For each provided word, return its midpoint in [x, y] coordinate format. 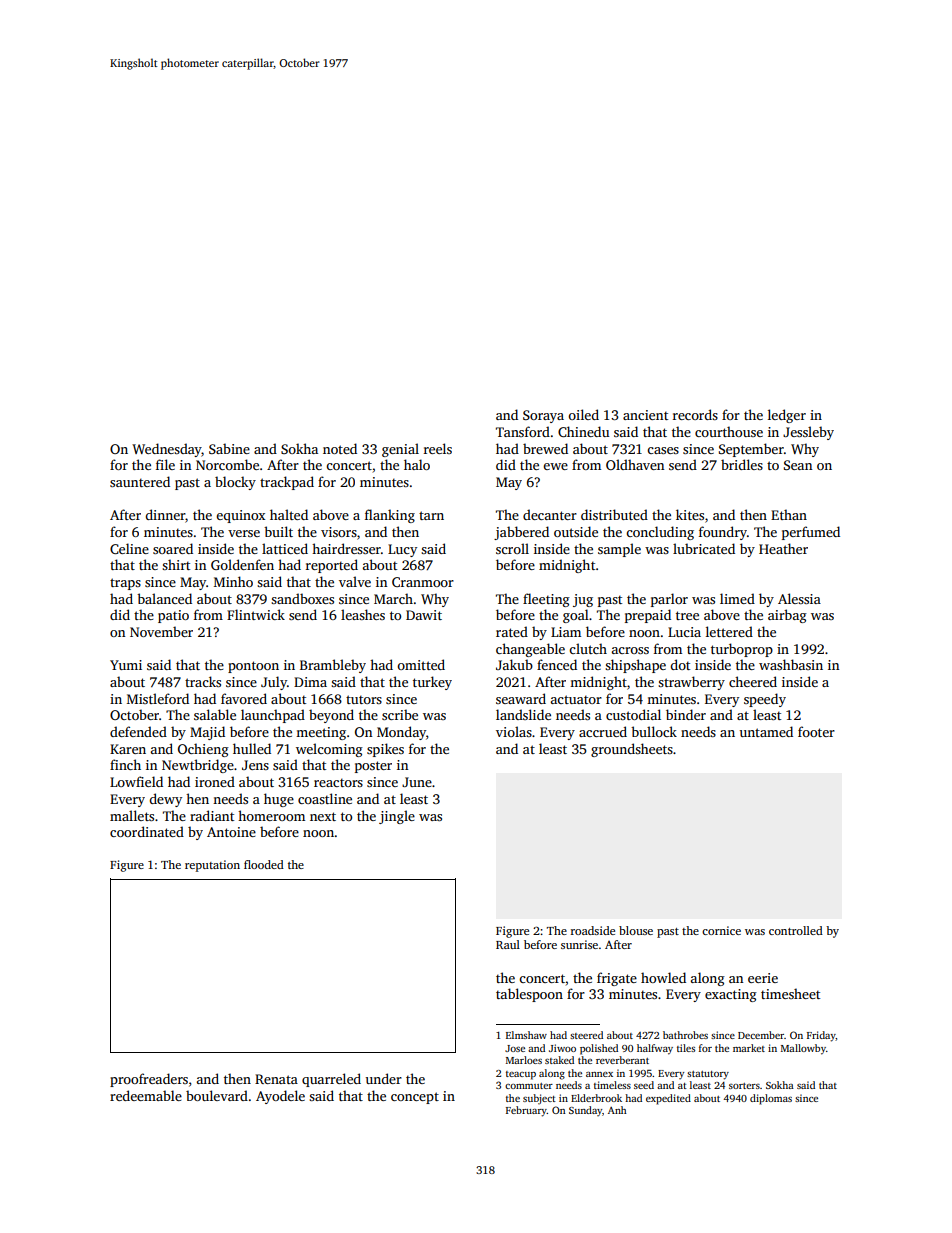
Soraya [543, 416]
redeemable [146, 1095]
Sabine [229, 448]
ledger [787, 416]
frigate [617, 979]
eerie [763, 978]
